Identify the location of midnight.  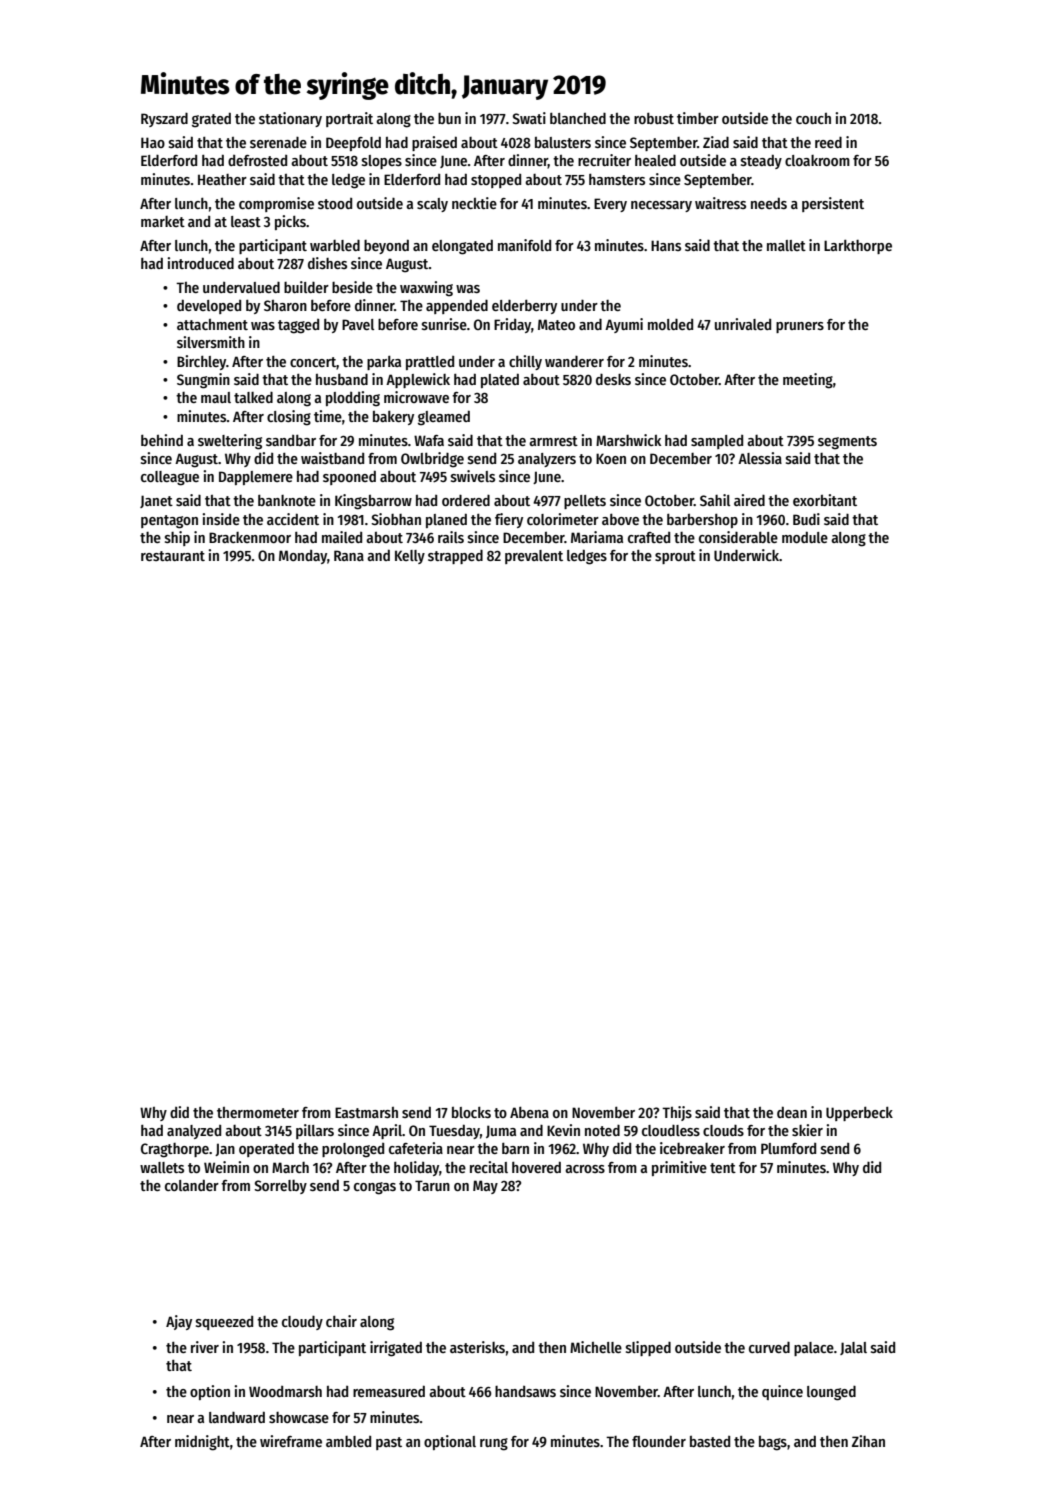
(202, 1443).
